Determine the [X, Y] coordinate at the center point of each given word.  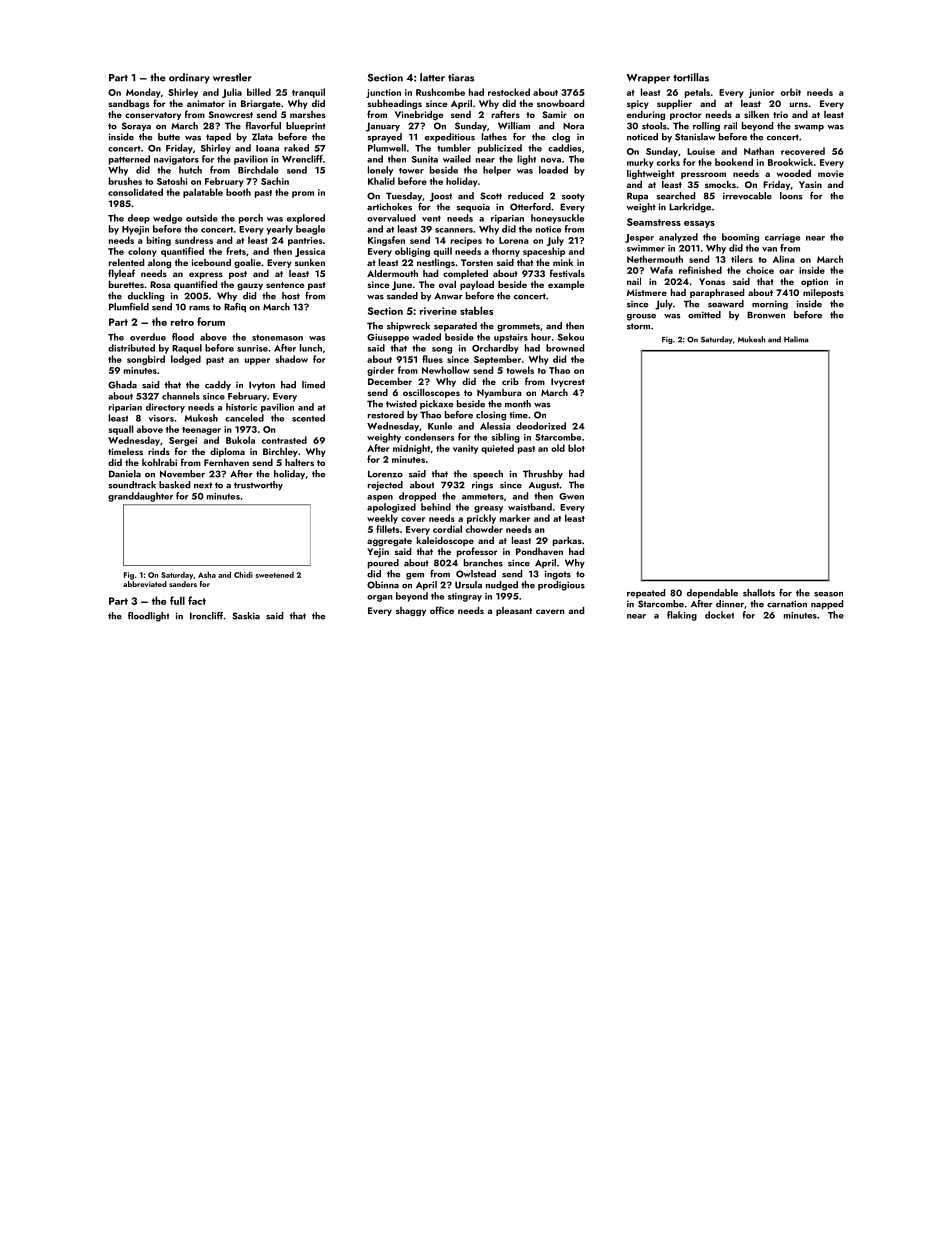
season [828, 594]
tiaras [461, 78]
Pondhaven [539, 551]
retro [182, 322]
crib [510, 381]
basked [174, 485]
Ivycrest [568, 382]
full [177, 600]
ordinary [189, 78]
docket [719, 615]
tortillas [691, 77]
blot [576, 448]
